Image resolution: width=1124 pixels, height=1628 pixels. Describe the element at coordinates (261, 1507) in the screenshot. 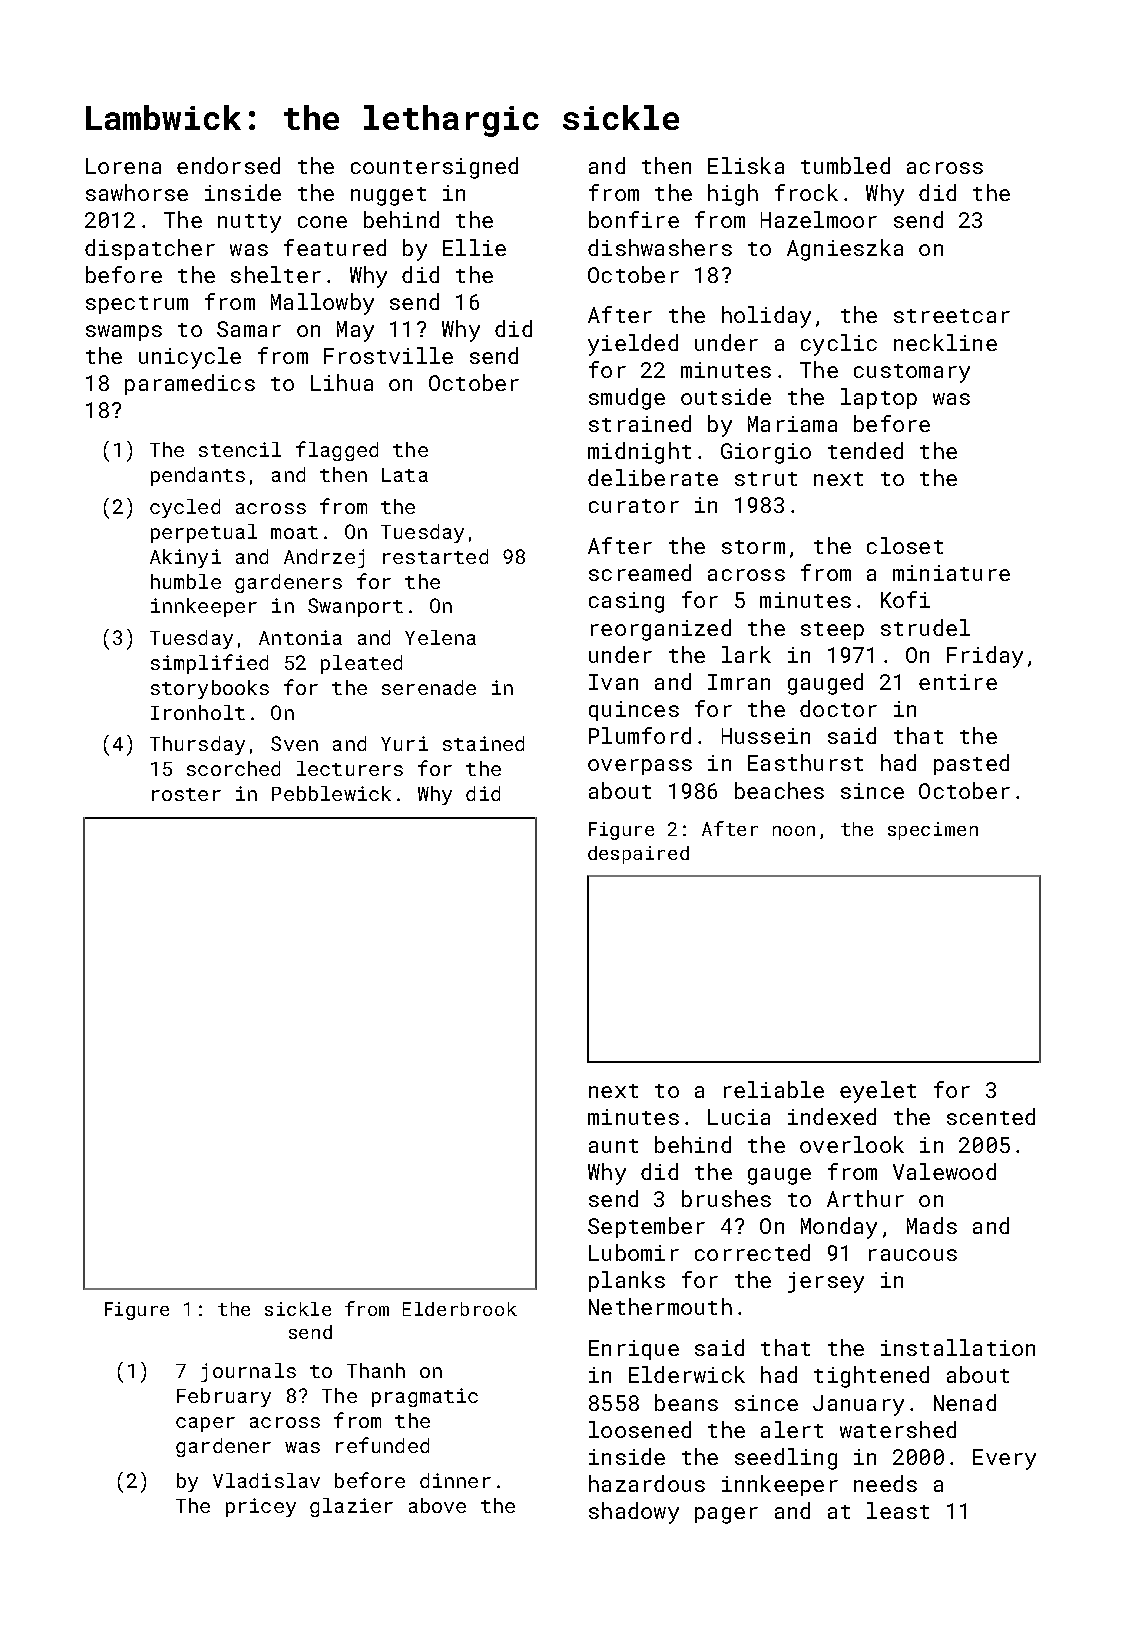

I see `pricey` at that location.
